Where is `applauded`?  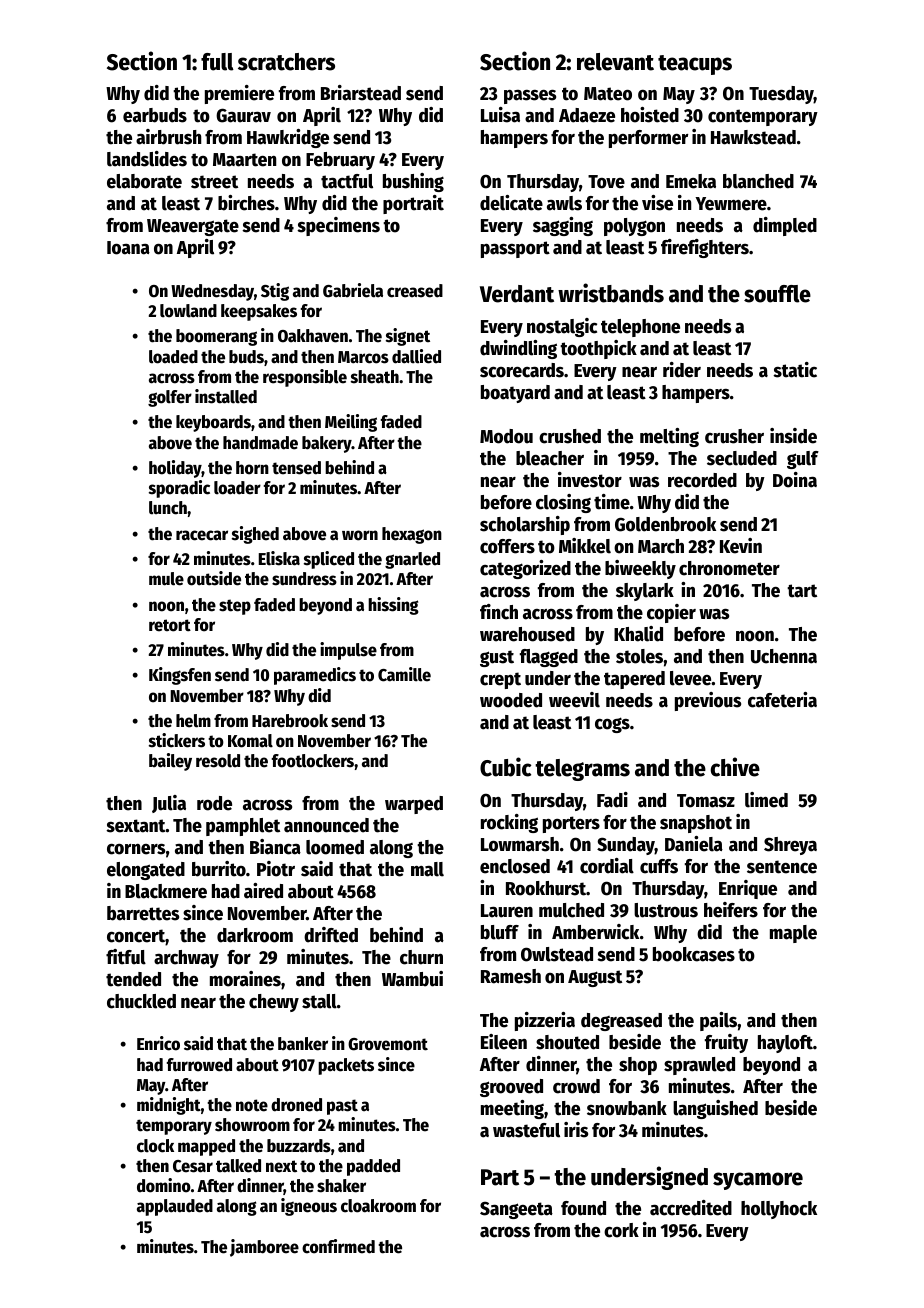 applauded is located at coordinates (175, 1207).
